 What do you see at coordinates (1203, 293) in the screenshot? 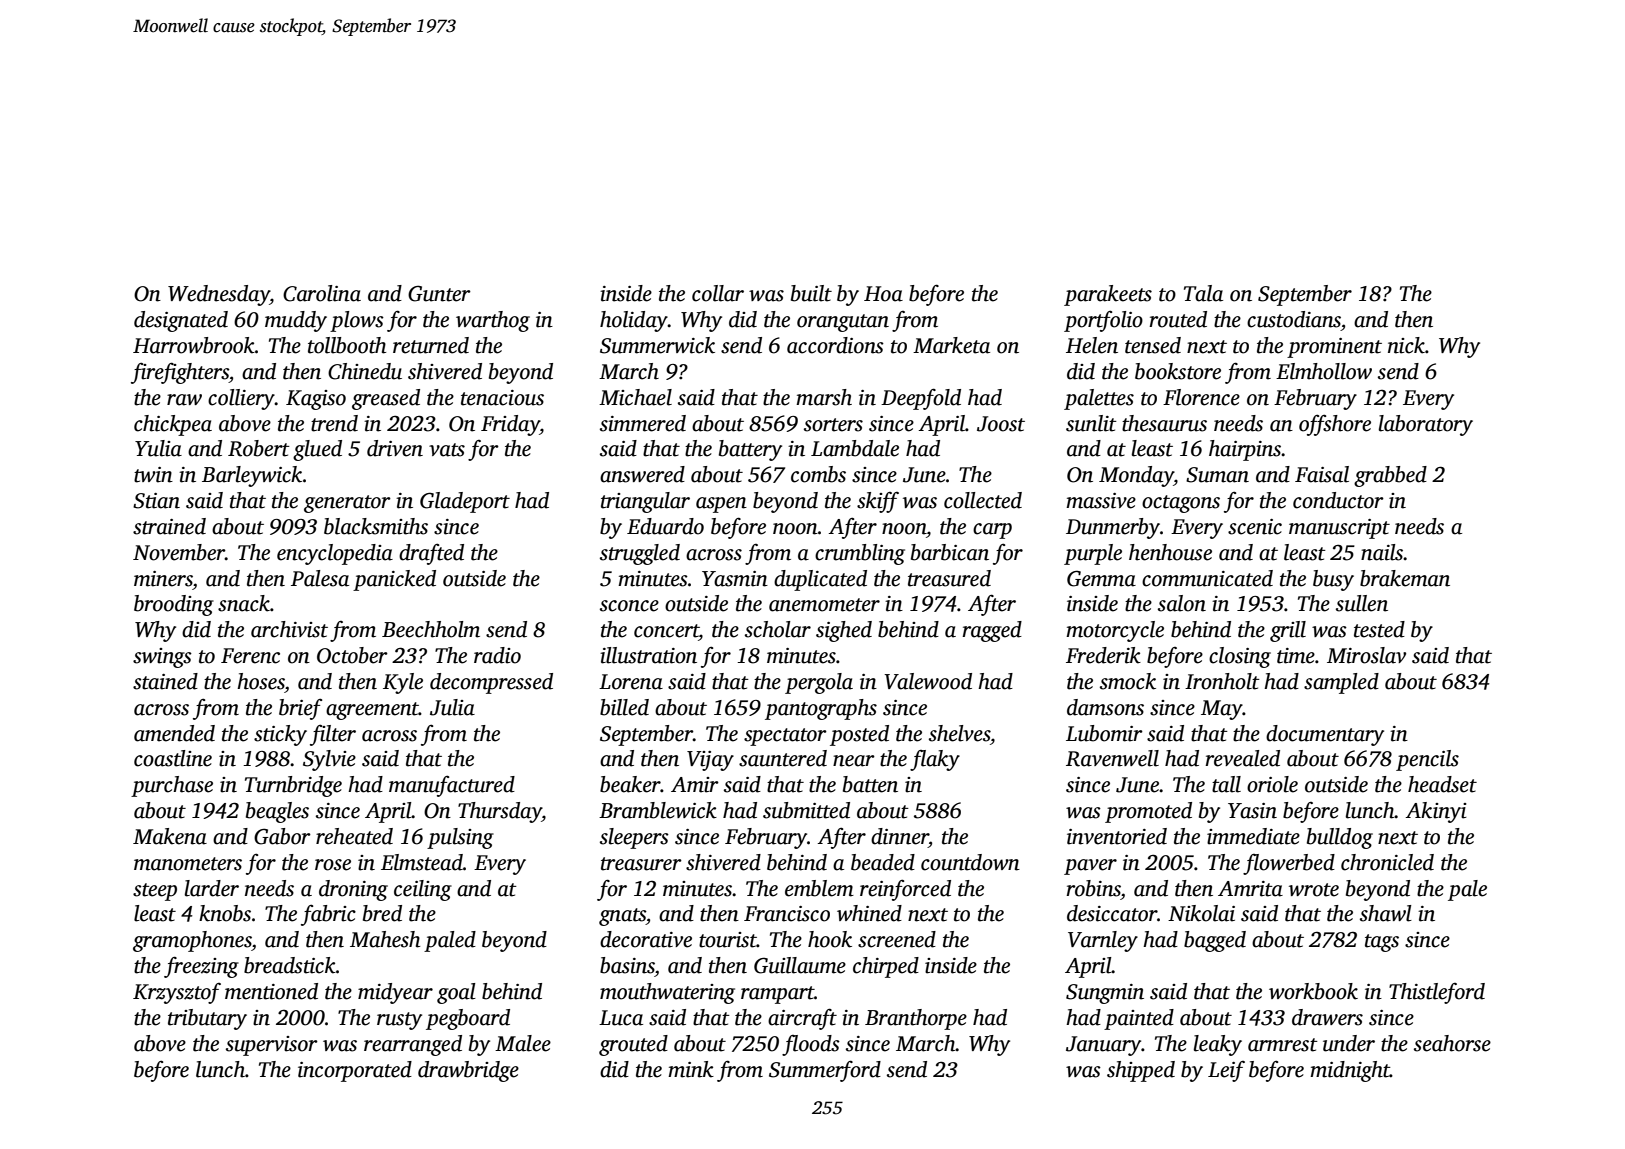
I see `Tala` at bounding box center [1203, 293].
